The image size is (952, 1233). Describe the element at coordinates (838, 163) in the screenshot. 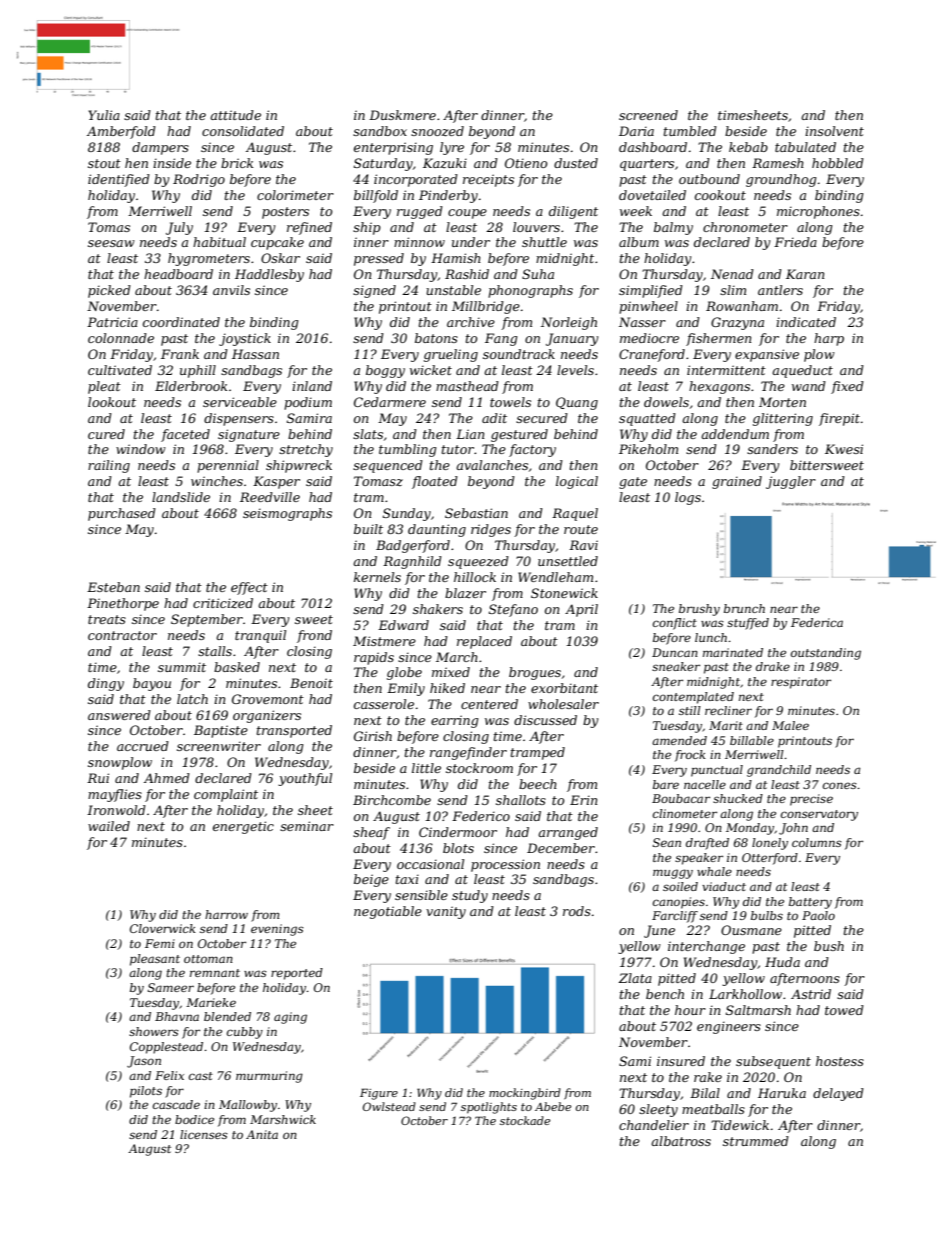

I see `hobbled` at that location.
